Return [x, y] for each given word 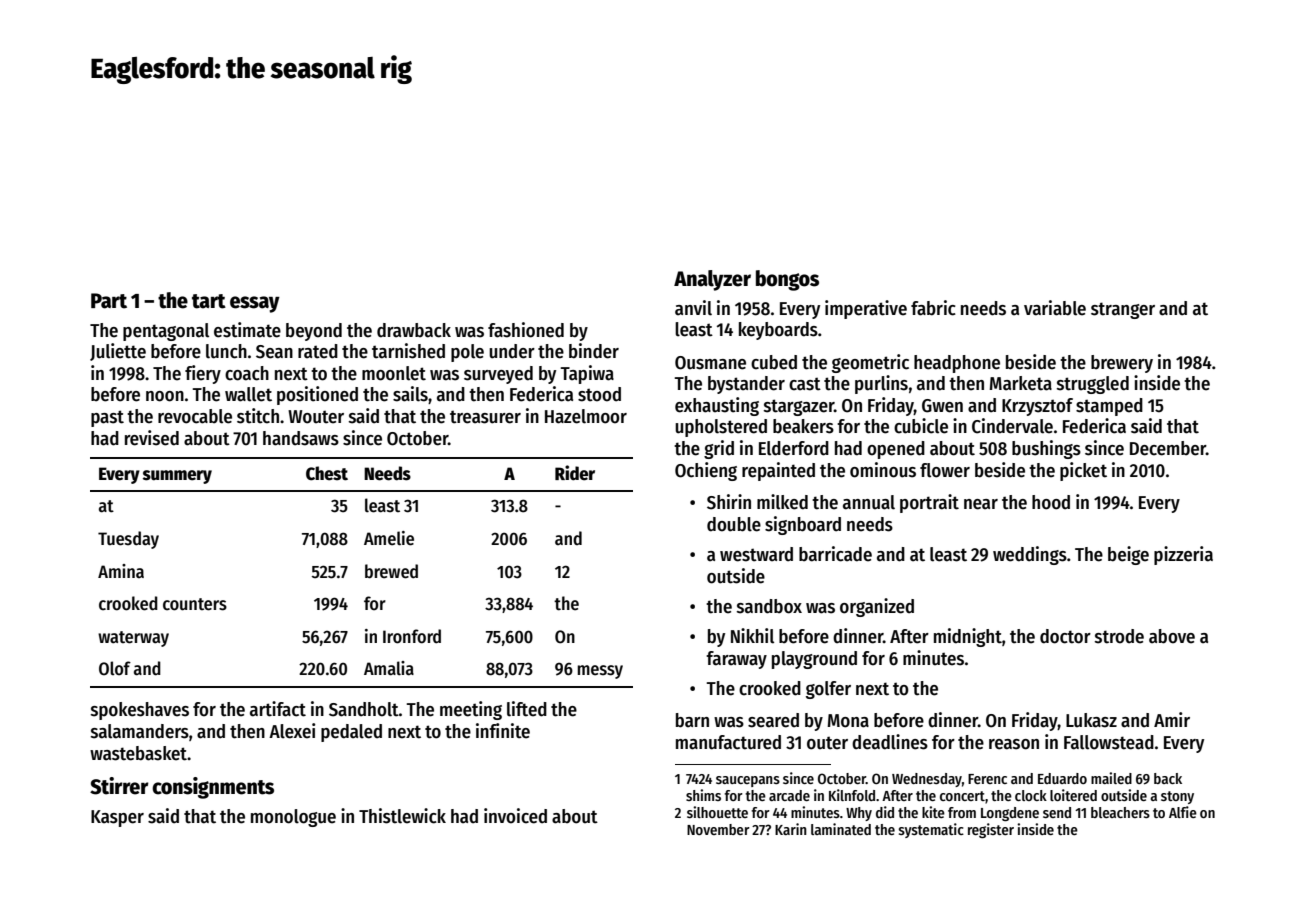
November [718, 829]
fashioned [526, 330]
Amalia [389, 668]
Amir [1172, 719]
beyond [314, 332]
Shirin [729, 502]
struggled [1093, 385]
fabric [933, 308]
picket [1083, 471]
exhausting [717, 406]
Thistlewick [402, 816]
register [991, 830]
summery [177, 477]
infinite [503, 731]
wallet [248, 394]
